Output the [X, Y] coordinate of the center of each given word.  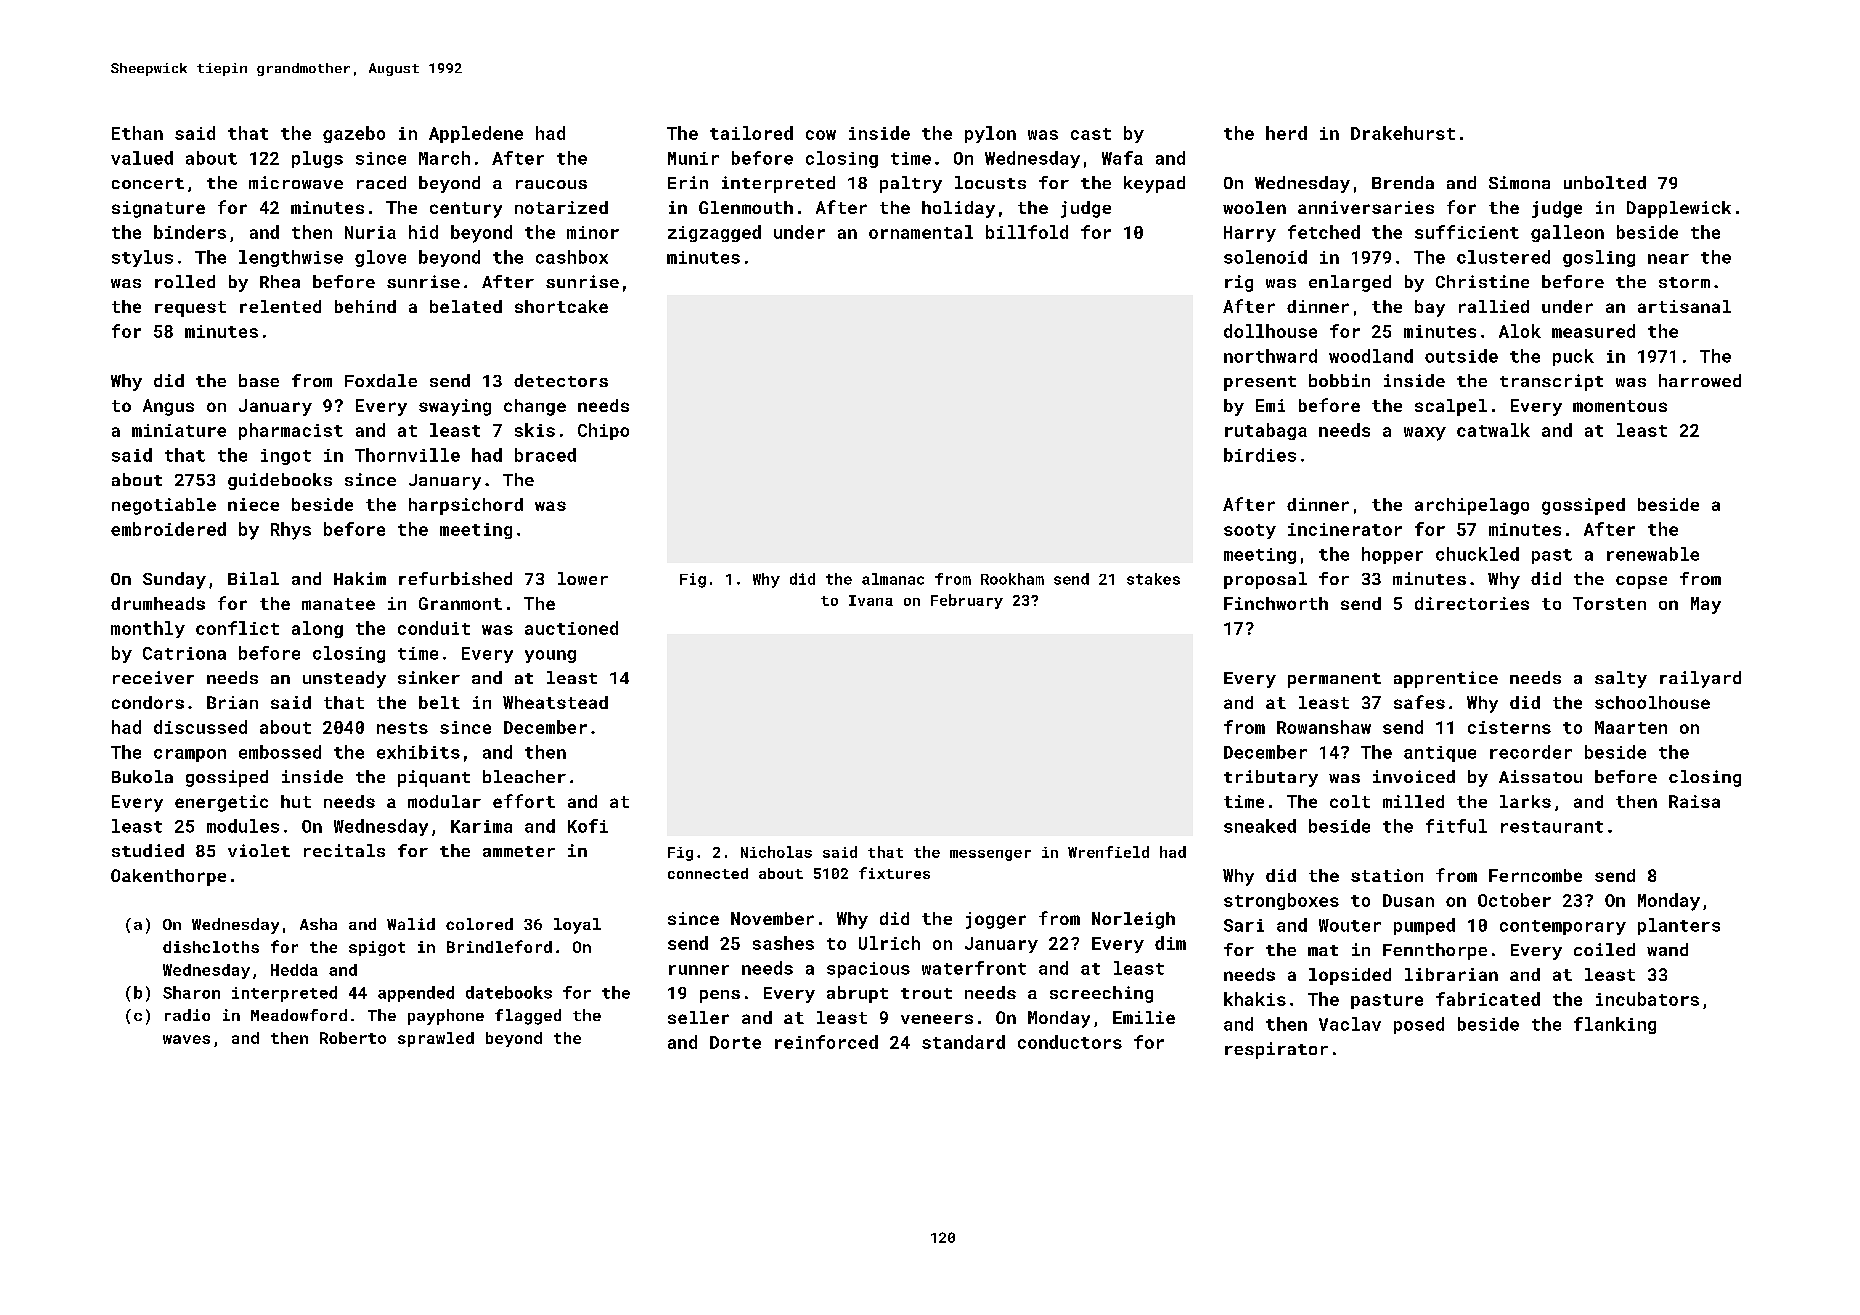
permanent [1334, 680]
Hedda [294, 970]
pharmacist [291, 431]
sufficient [1467, 232]
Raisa [1694, 801]
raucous [551, 184]
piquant [434, 778]
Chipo [603, 431]
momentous [1620, 406]
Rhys [291, 531]
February [967, 601]
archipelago [1472, 506]
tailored [751, 133]
